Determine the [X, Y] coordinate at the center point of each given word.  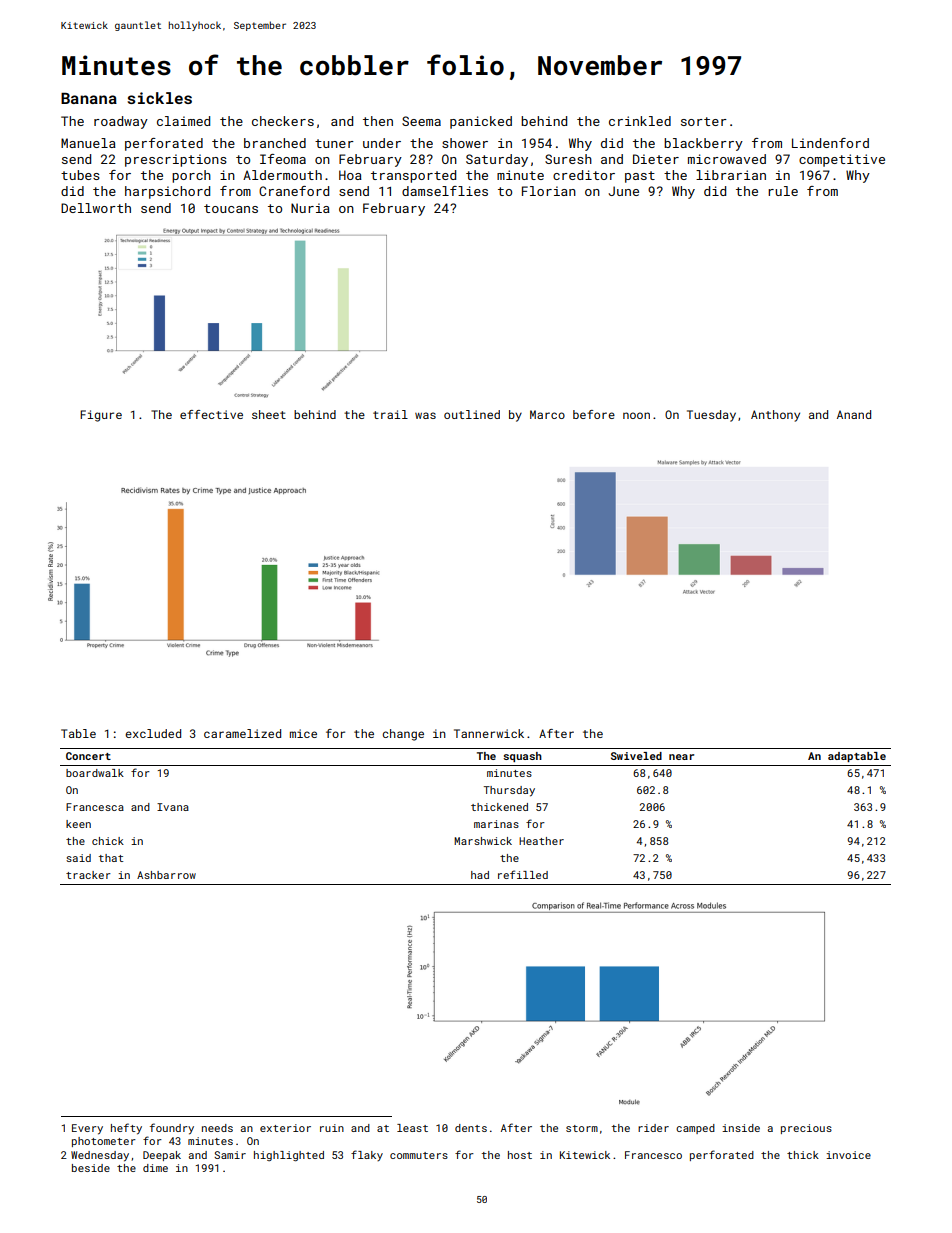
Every [87, 1129]
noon [636, 415]
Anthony [775, 416]
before [594, 414]
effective [211, 414]
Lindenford [830, 143]
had [480, 875]
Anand [854, 414]
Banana [89, 98]
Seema [421, 121]
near [681, 757]
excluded [153, 733]
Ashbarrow [166, 875]
